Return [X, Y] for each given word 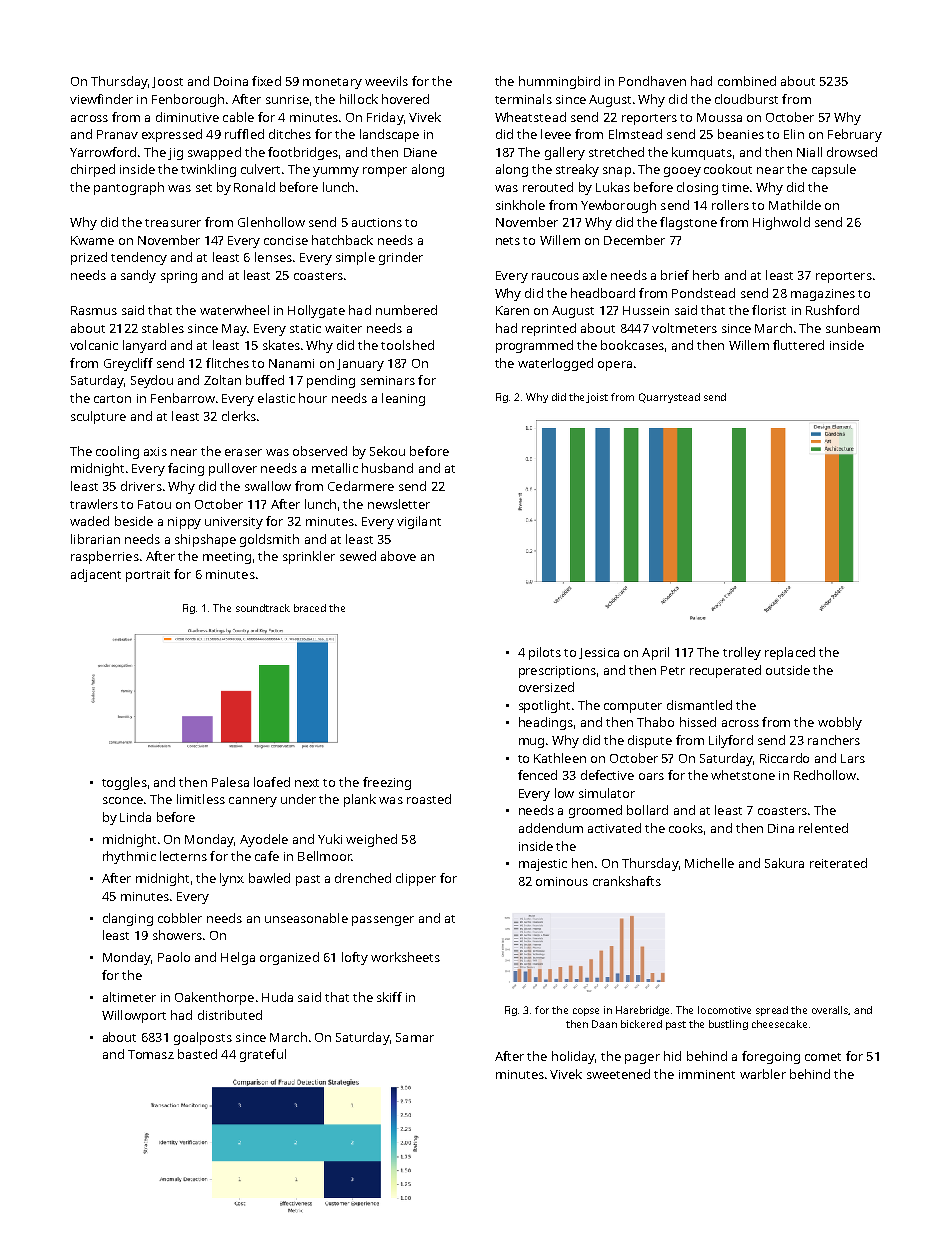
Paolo [174, 957]
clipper [416, 879]
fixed [266, 81]
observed [320, 451]
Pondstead [703, 293]
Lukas [613, 187]
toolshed [407, 345]
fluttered [798, 345]
